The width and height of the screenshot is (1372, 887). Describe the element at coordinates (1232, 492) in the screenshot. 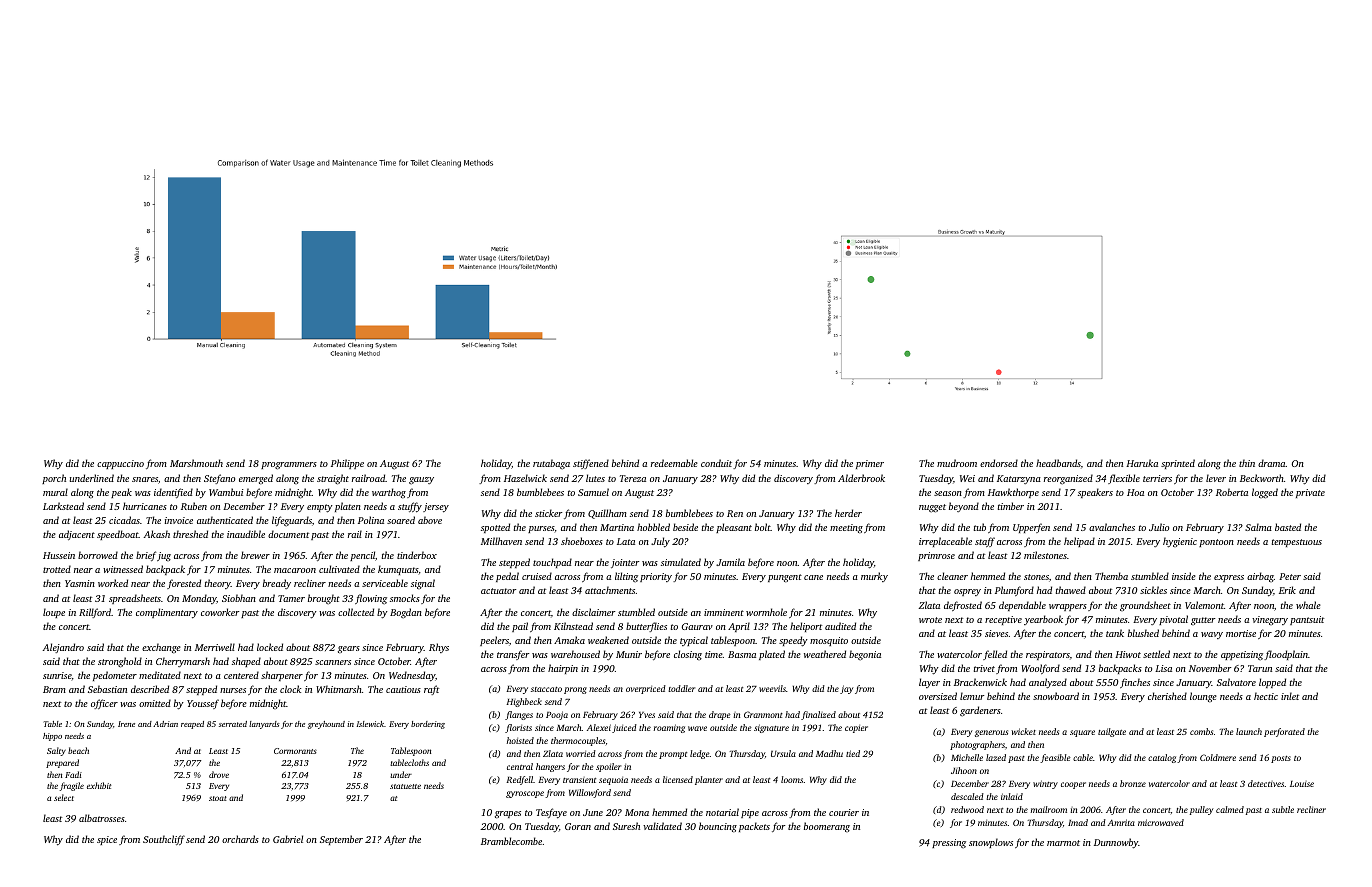

I see `Roberta` at that location.
